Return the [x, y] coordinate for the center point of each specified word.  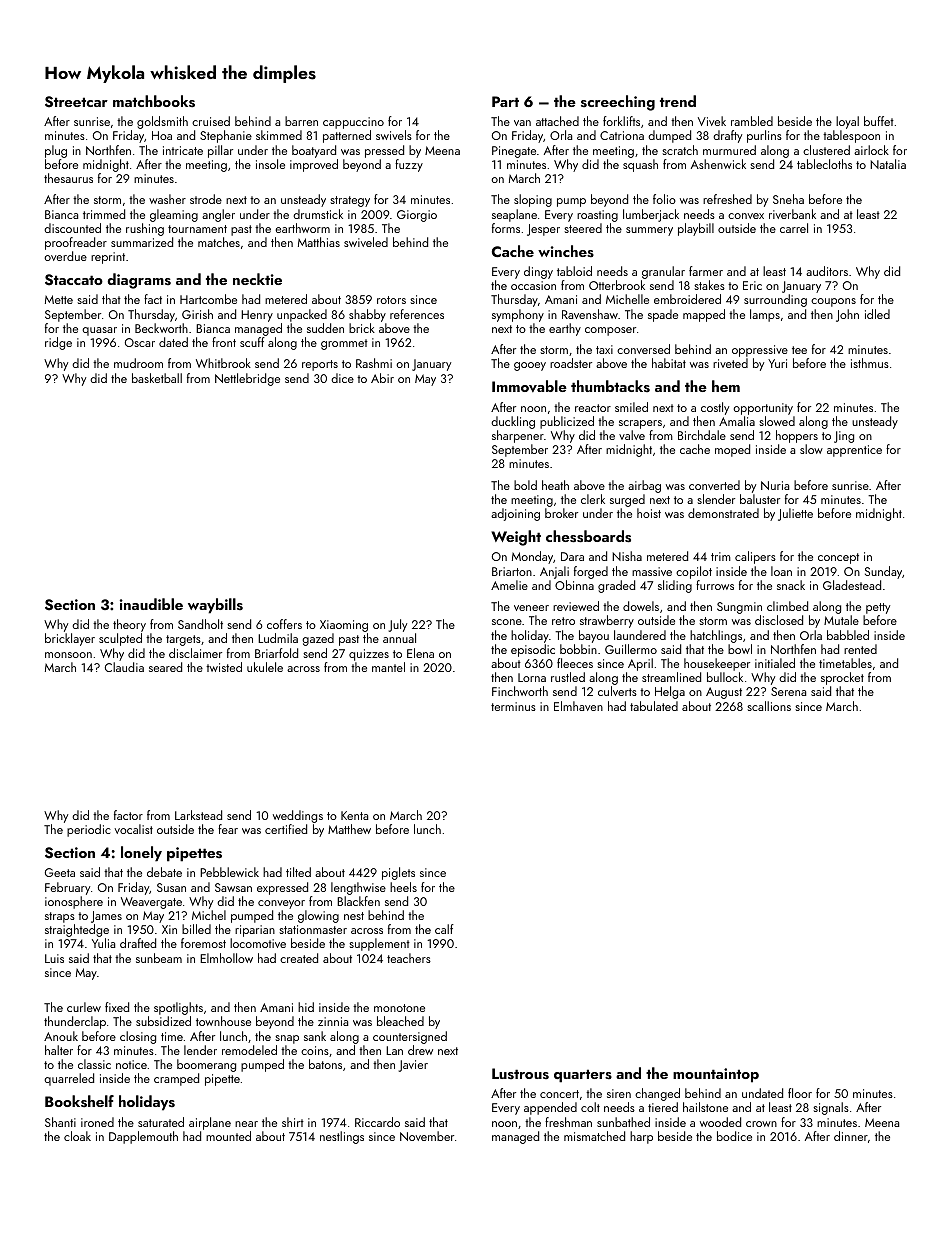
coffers [284, 624]
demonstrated [723, 513]
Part [505, 101]
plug [56, 151]
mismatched [594, 1136]
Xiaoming [344, 626]
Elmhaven [578, 706]
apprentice [854, 451]
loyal [847, 122]
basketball [157, 378]
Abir [382, 378]
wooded [720, 1122]
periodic [89, 830]
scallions [769, 706]
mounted [228, 1136]
